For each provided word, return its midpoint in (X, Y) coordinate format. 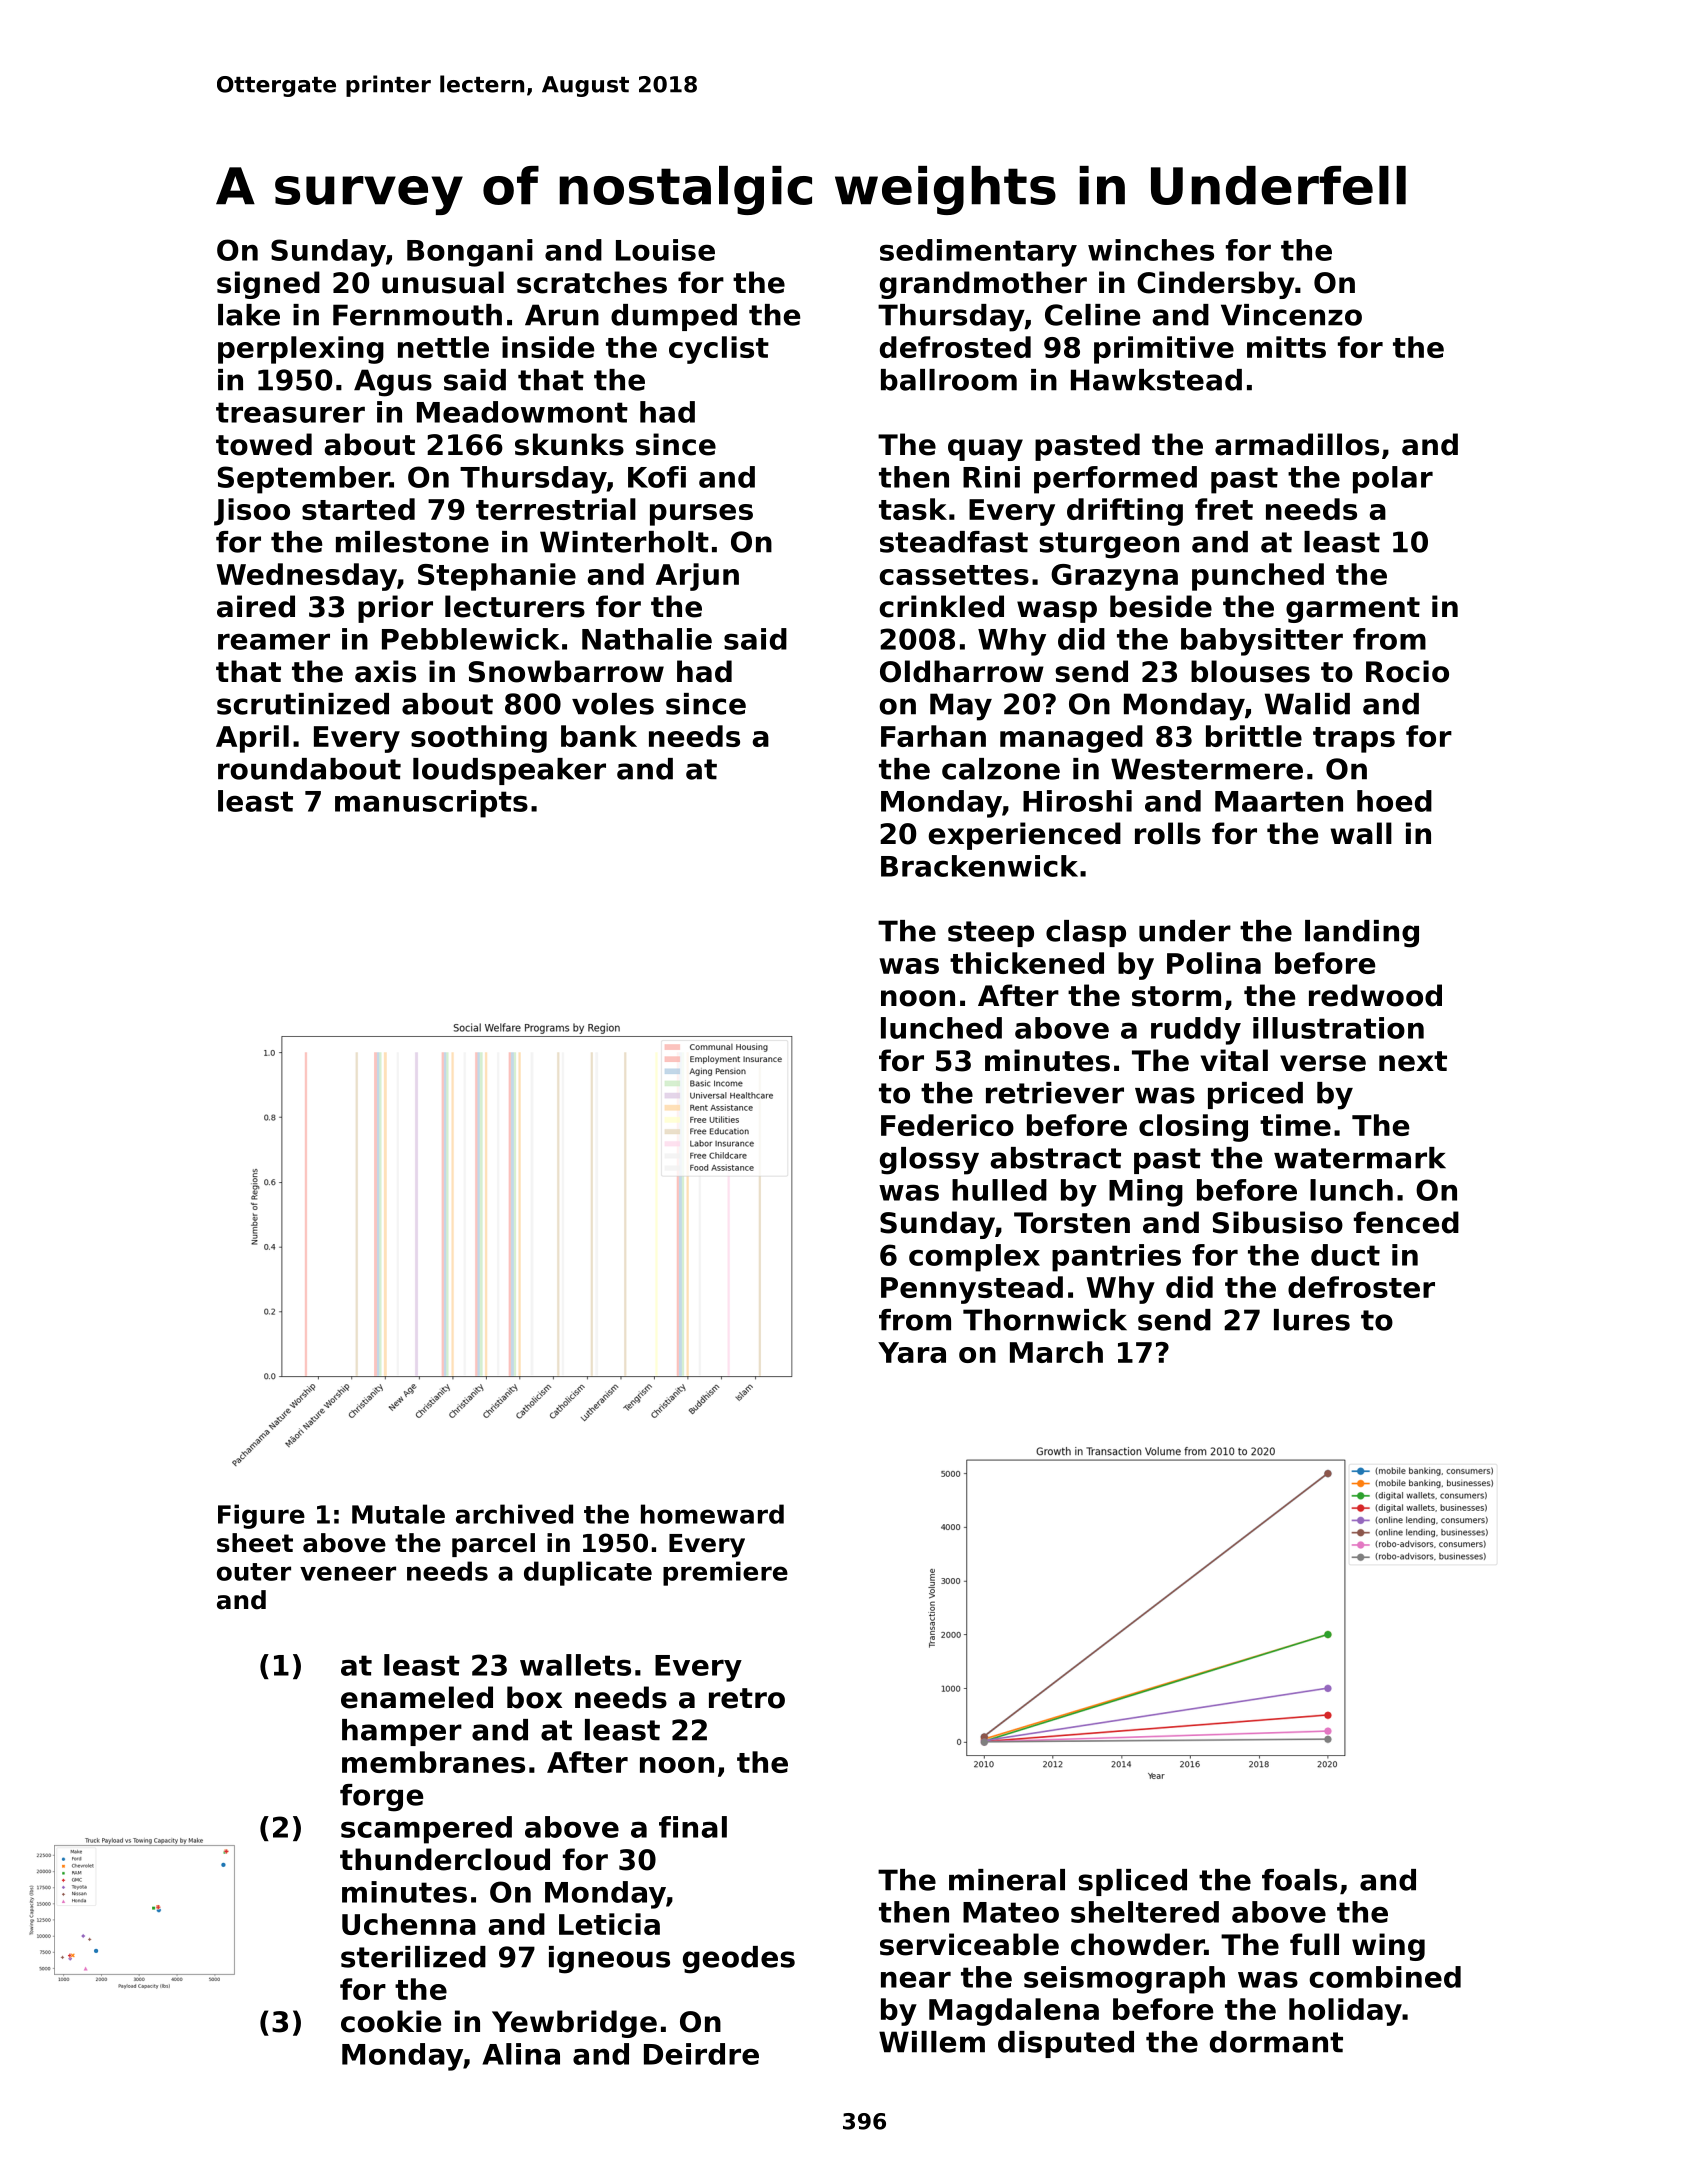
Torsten (1072, 1223)
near (916, 1979)
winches (1151, 250)
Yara (912, 1352)
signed (268, 285)
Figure (261, 1516)
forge (381, 1798)
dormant (1276, 2042)
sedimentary (978, 253)
